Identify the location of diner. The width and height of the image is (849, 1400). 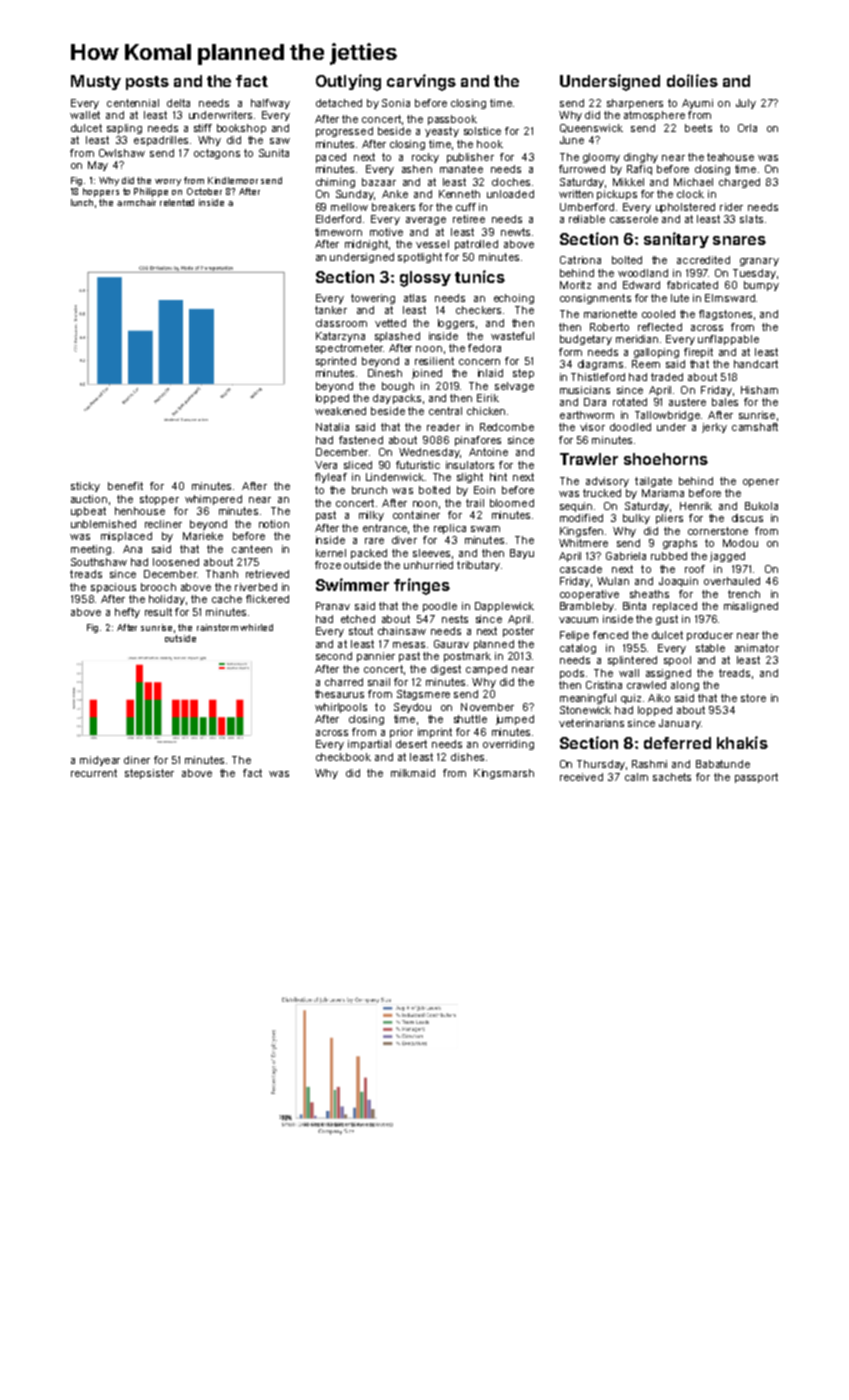
(137, 760).
